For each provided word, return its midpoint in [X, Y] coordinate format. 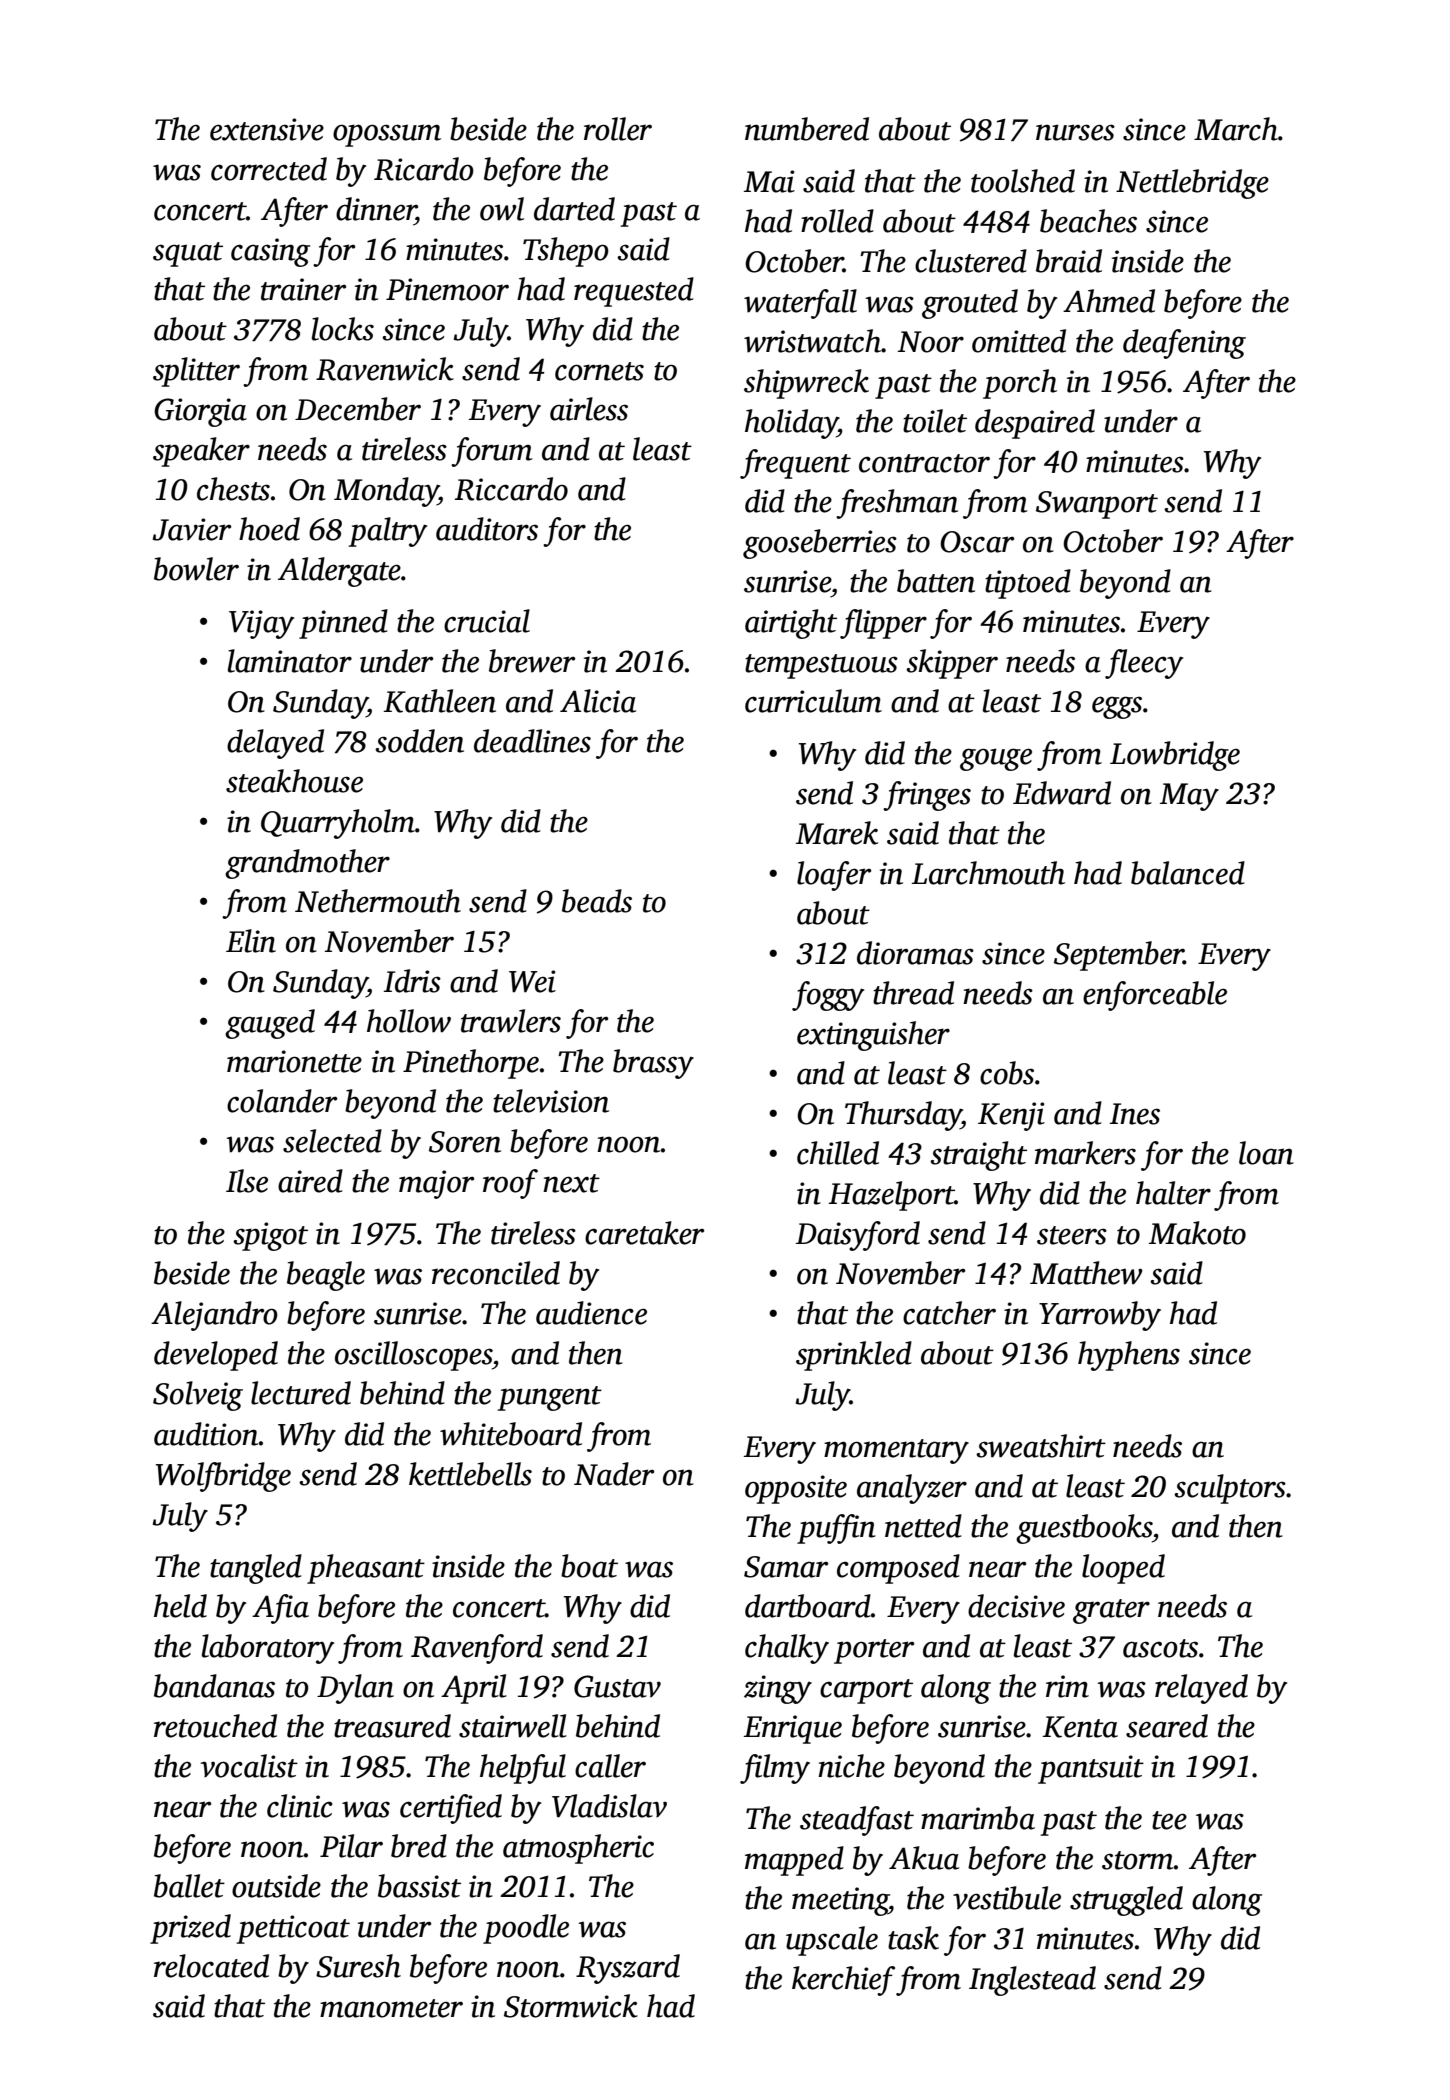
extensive [267, 129]
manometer [391, 2008]
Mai [769, 181]
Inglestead [1032, 1981]
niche [851, 1766]
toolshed [1023, 181]
